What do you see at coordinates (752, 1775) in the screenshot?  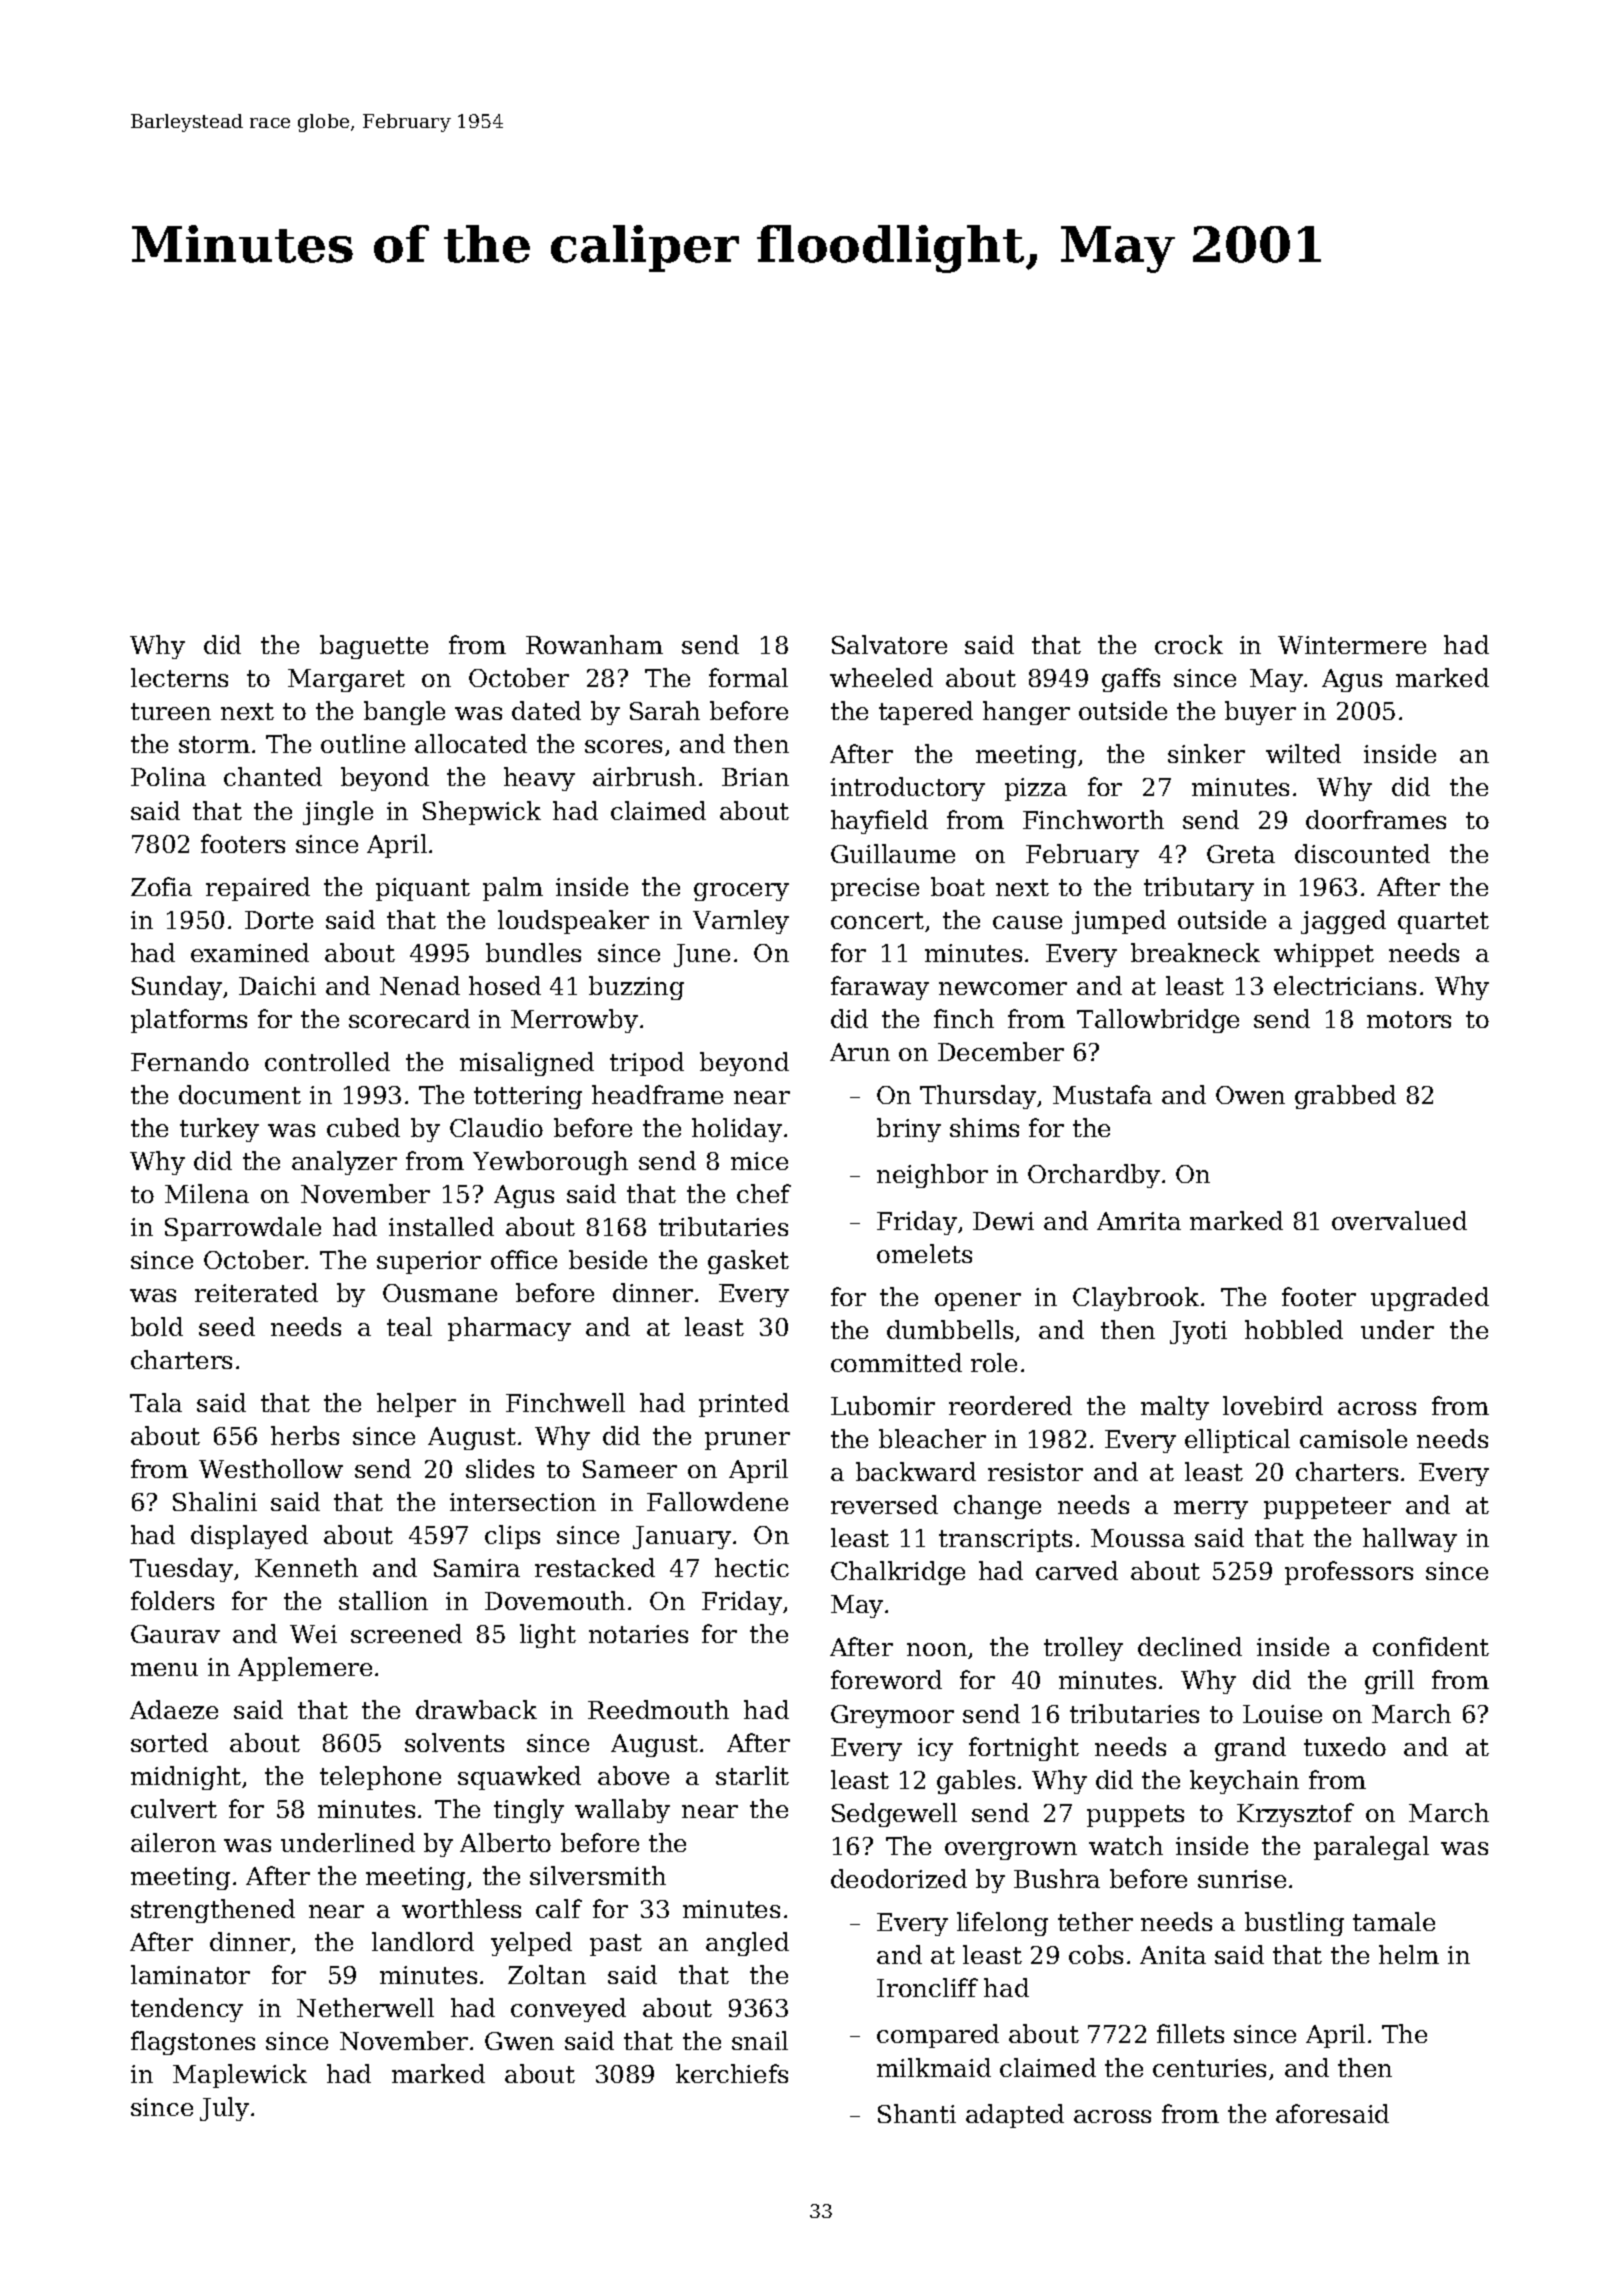 I see `starlit` at bounding box center [752, 1775].
